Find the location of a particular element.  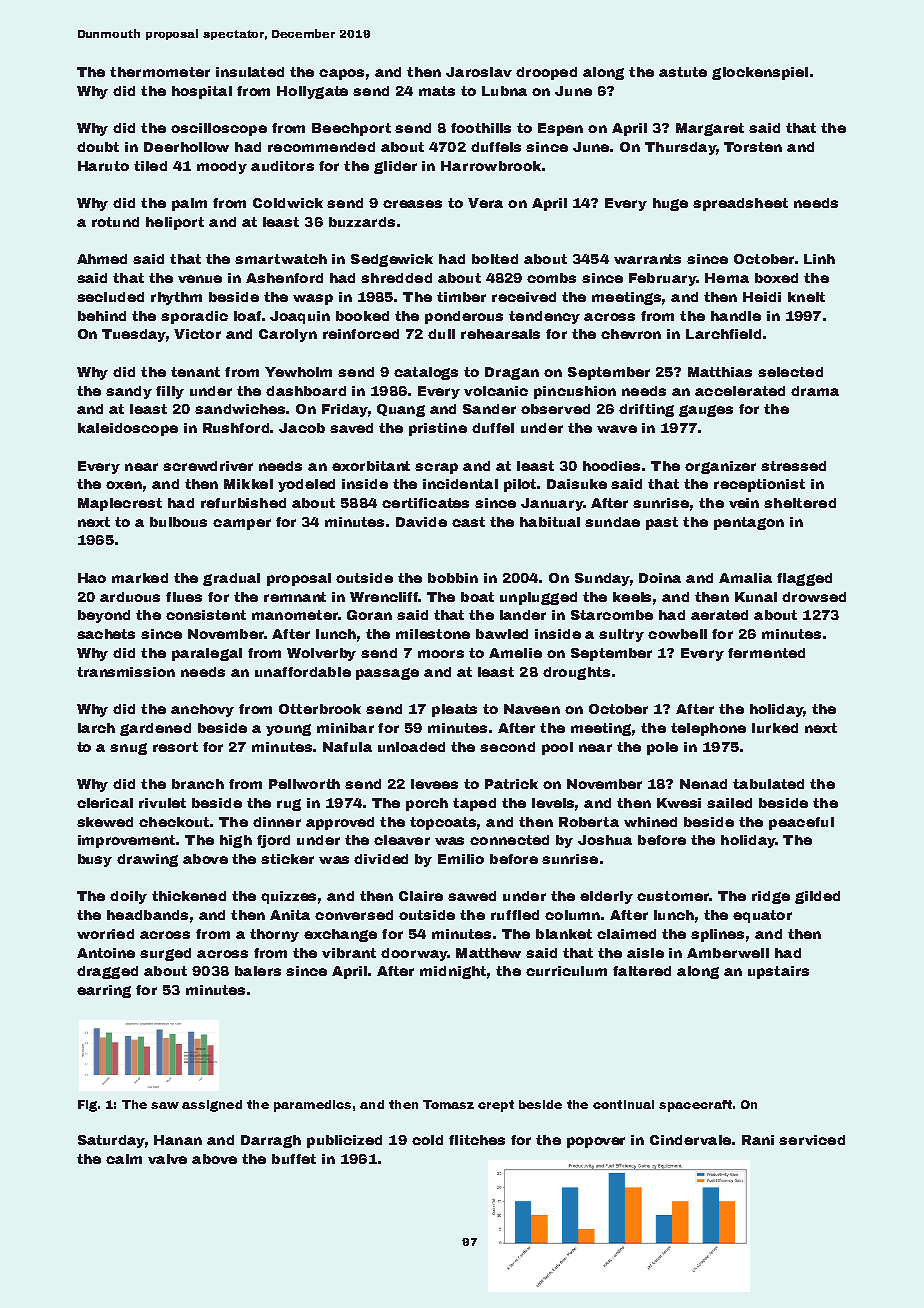

glockenspiel is located at coordinates (760, 73).
